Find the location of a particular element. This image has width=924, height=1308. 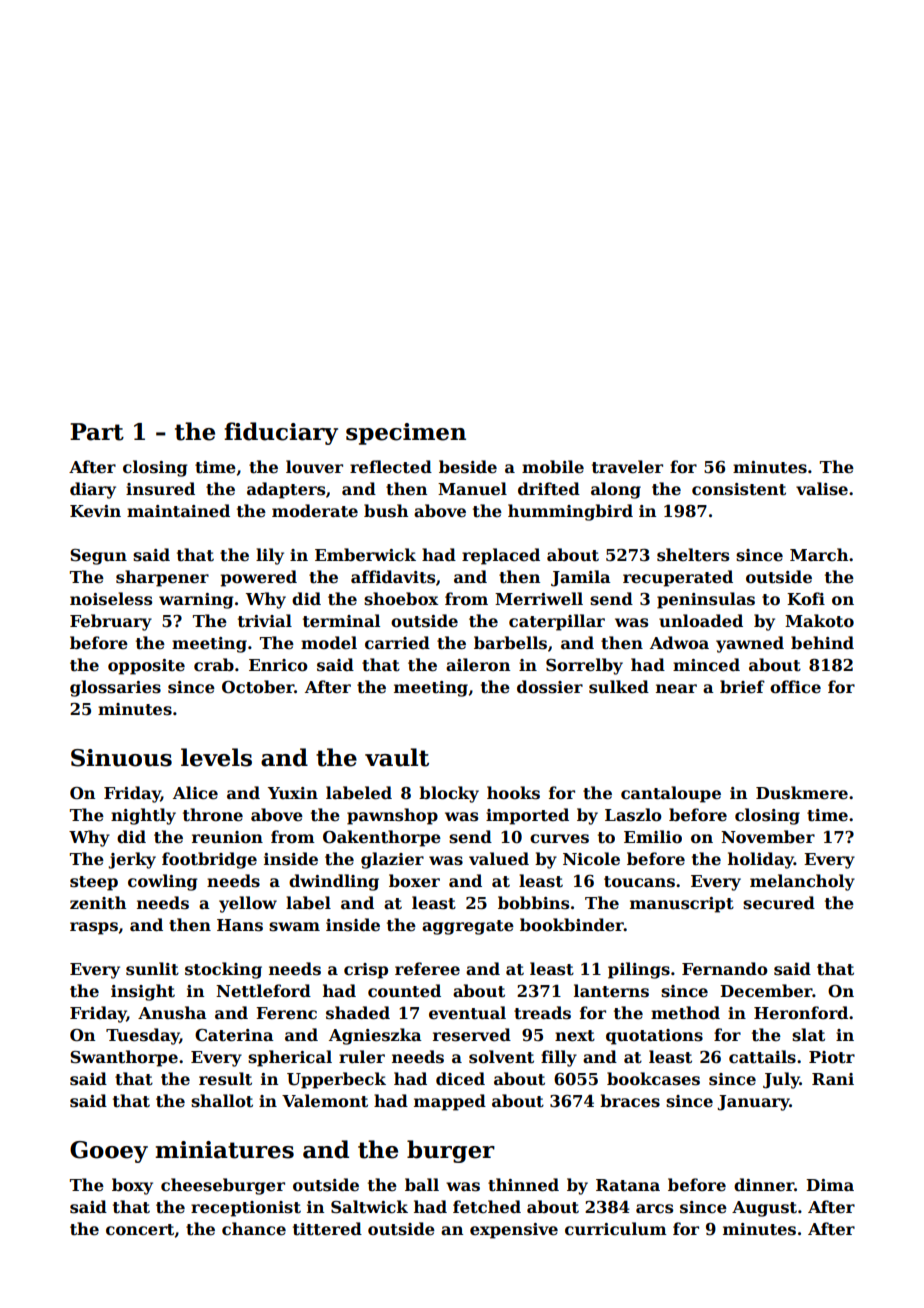

specimen is located at coordinates (406, 434).
